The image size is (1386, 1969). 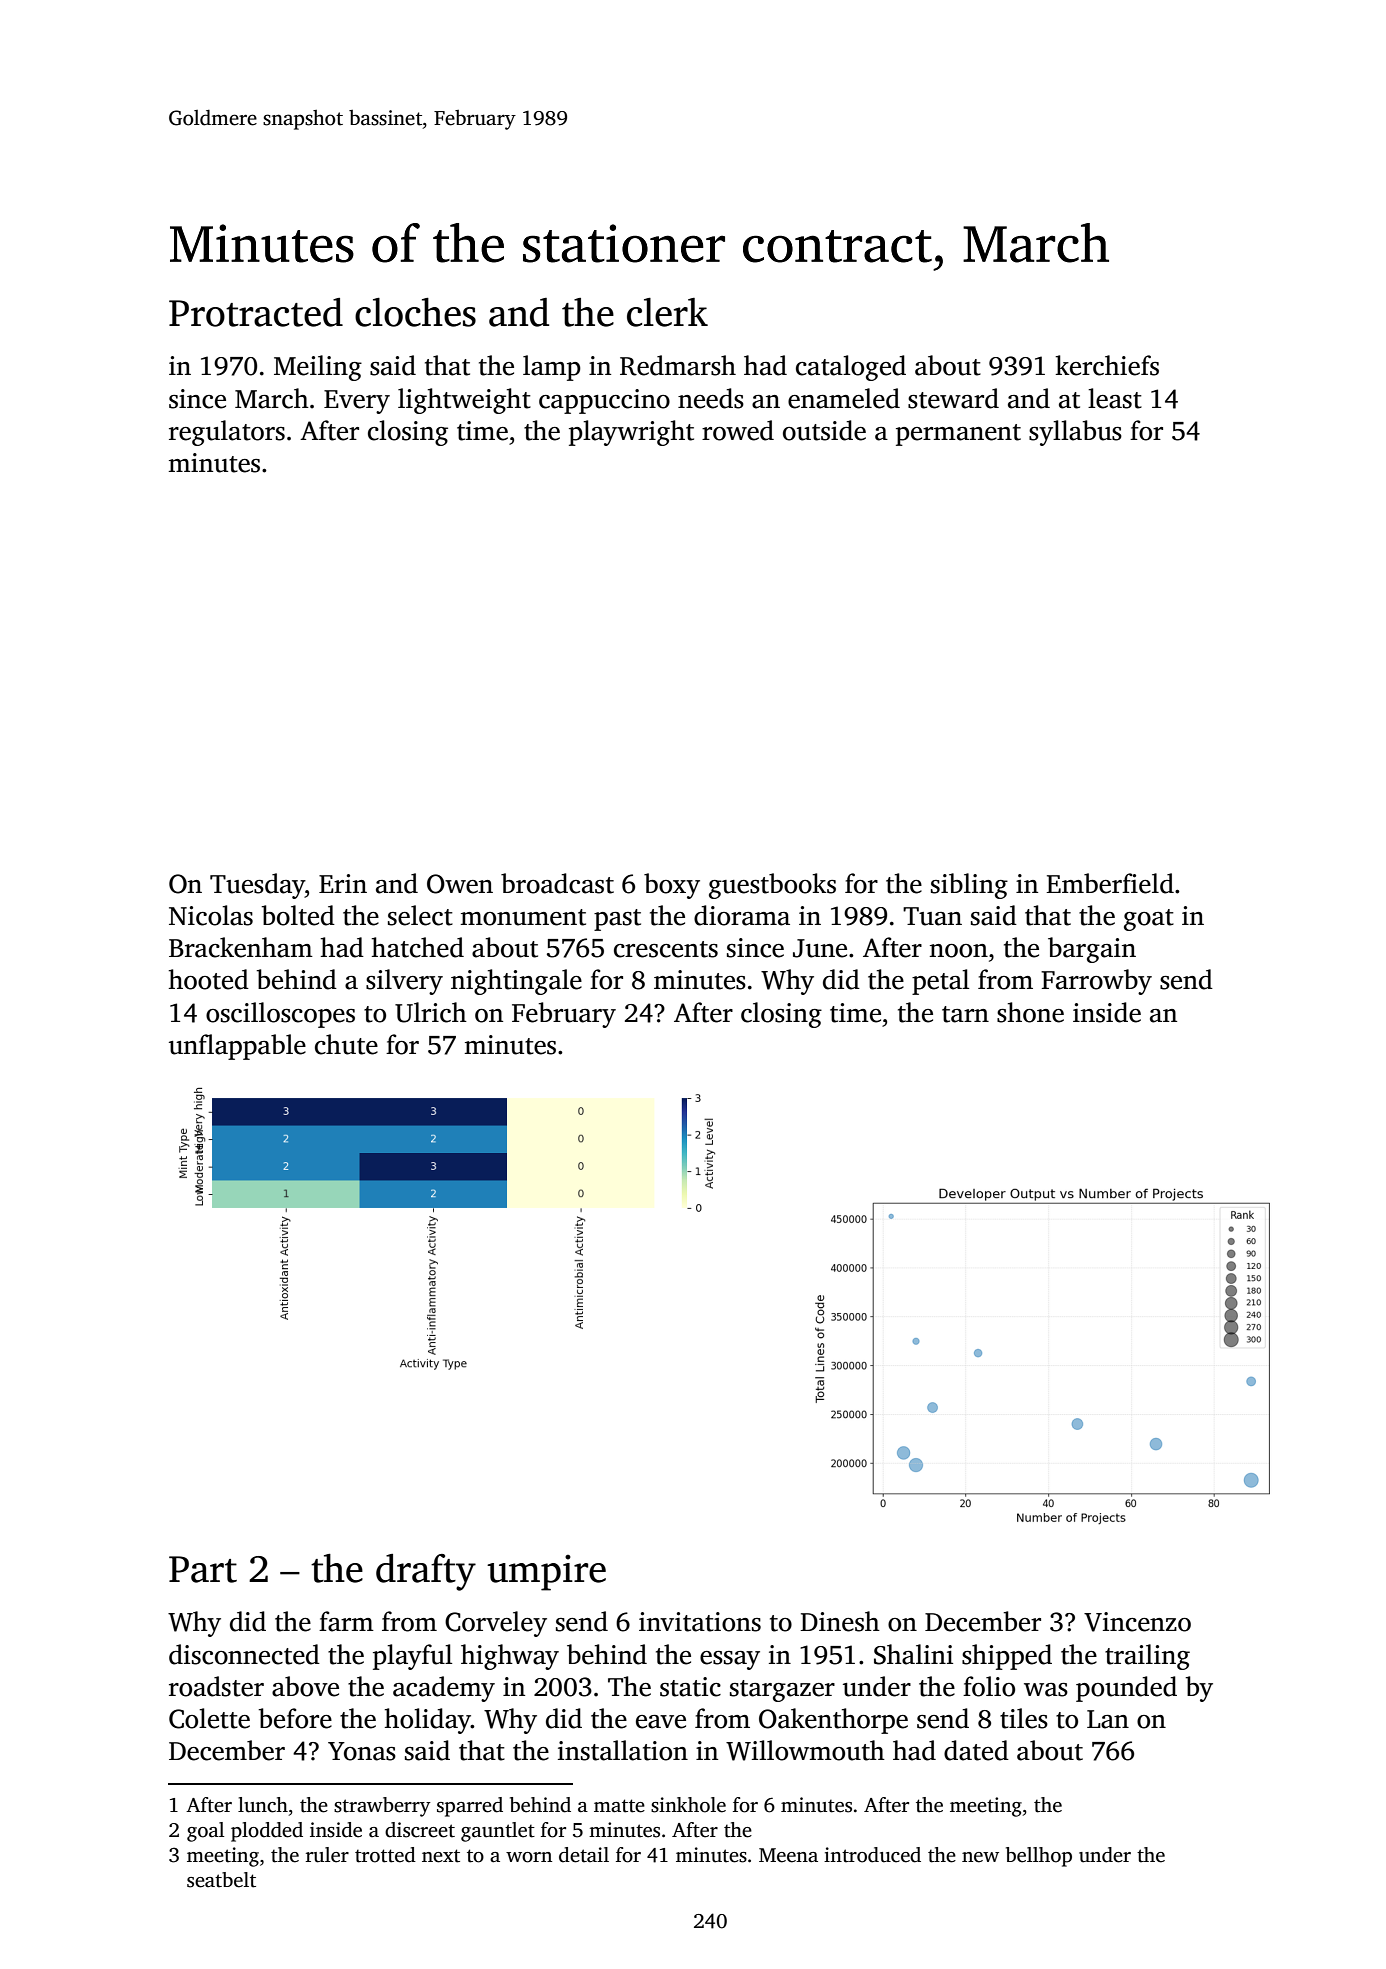 What do you see at coordinates (256, 312) in the screenshot?
I see `Protracted` at bounding box center [256, 312].
